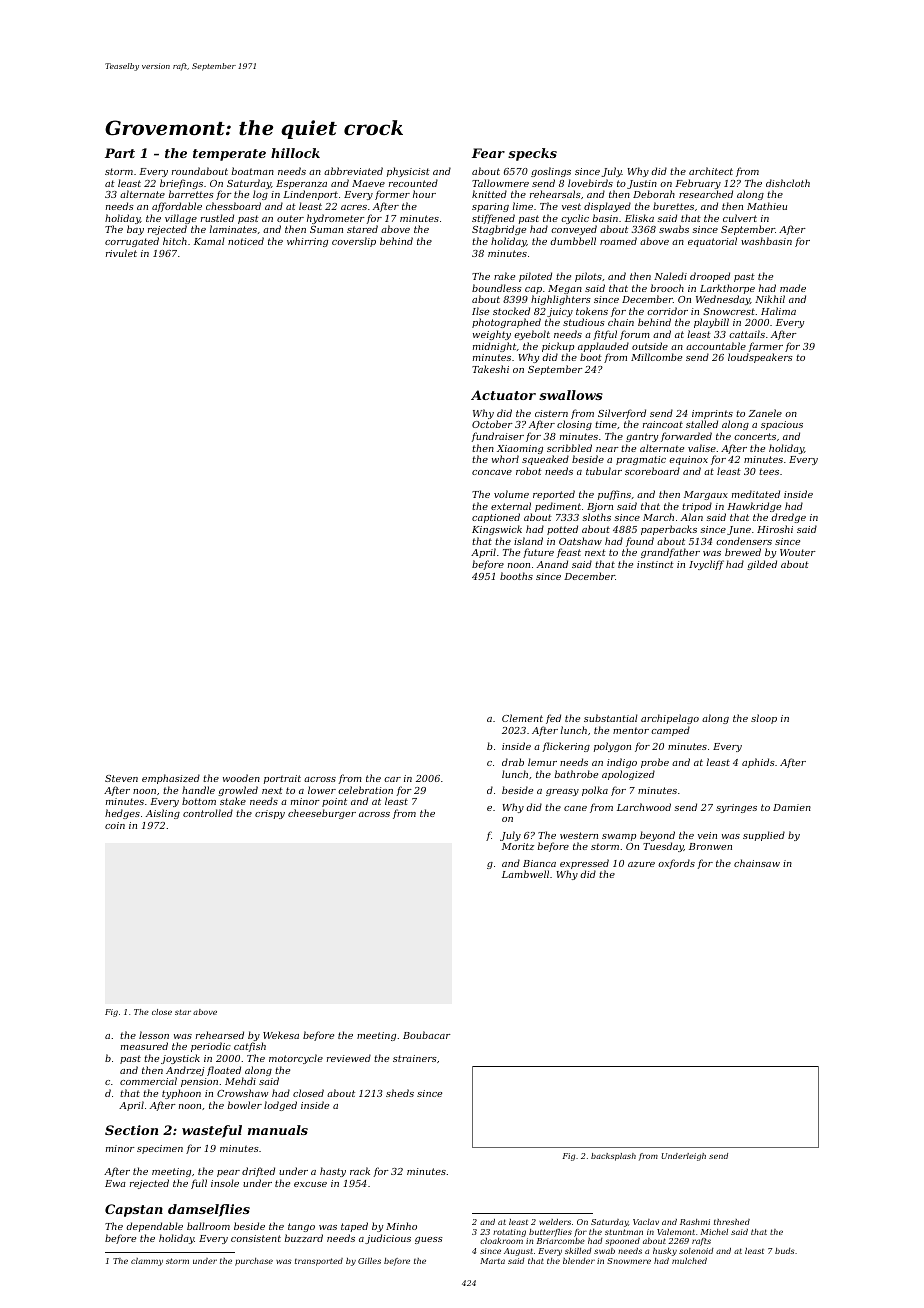 Image resolution: width=924 pixels, height=1308 pixels. I want to click on azure, so click(641, 864).
